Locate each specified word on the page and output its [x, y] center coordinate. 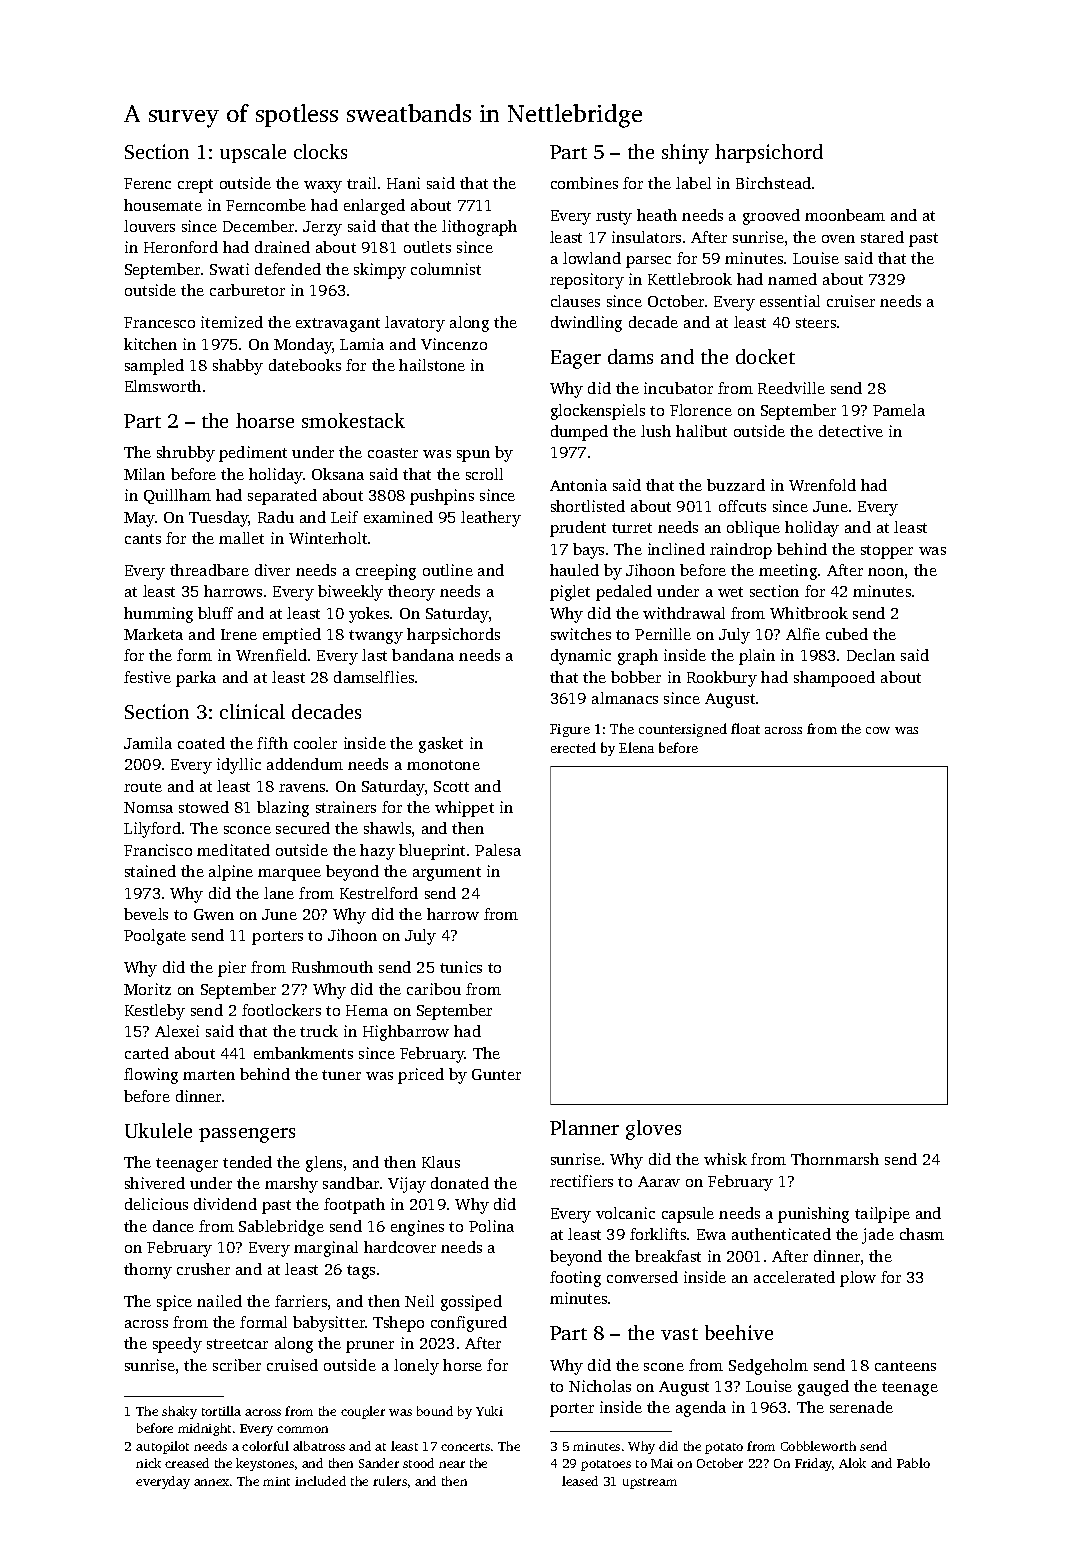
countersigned [683, 730]
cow [878, 730]
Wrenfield [271, 655]
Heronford [181, 247]
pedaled [624, 593]
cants [143, 539]
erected [573, 747]
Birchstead [773, 183]
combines [584, 183]
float [745, 728]
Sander [379, 1463]
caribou [434, 989]
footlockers [281, 1010]
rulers [390, 1481]
